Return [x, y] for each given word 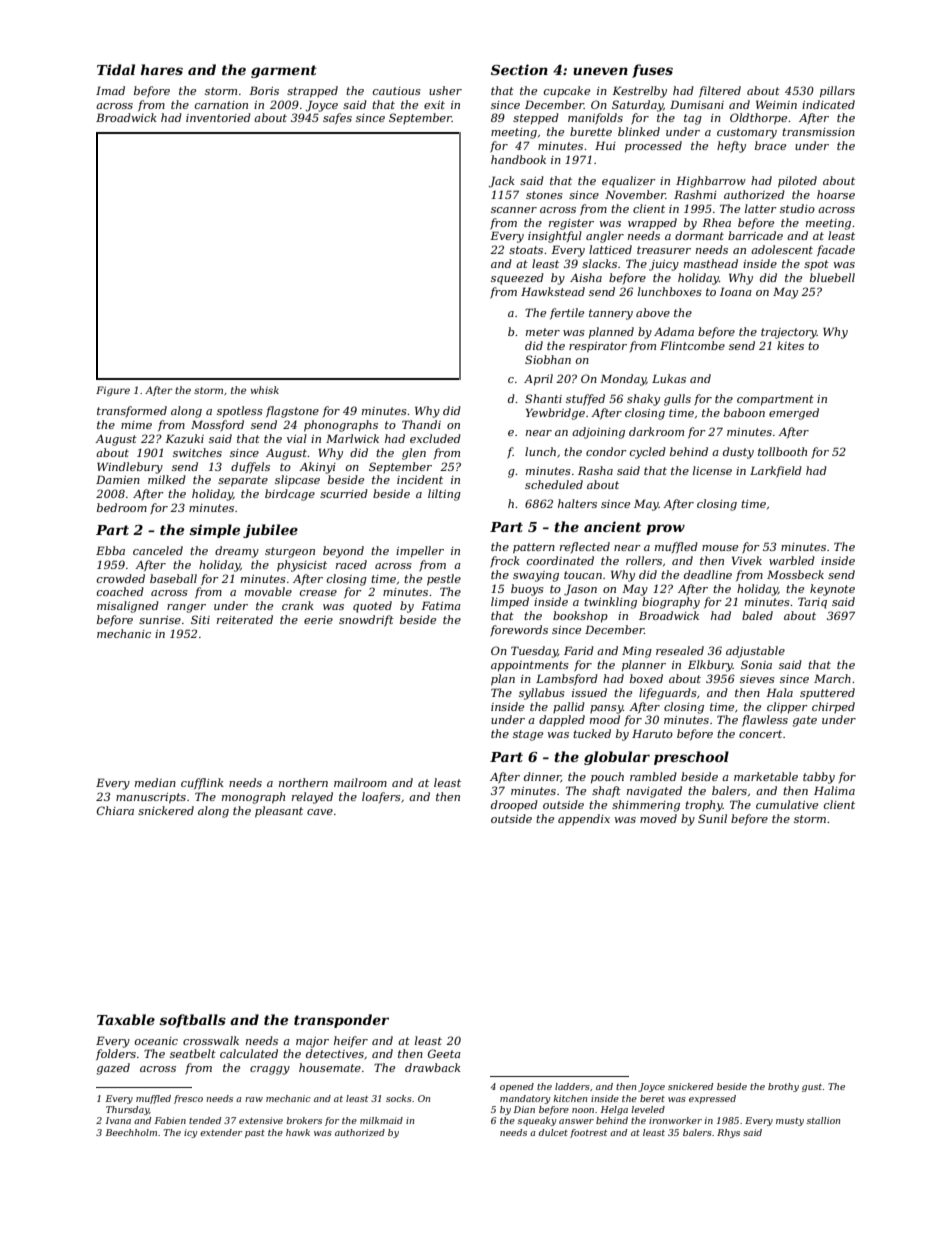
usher [445, 90]
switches [197, 452]
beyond [343, 552]
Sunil [712, 818]
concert [760, 734]
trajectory [789, 333]
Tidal [116, 69]
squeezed [517, 279]
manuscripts [151, 798]
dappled [562, 721]
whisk [265, 390]
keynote [832, 590]
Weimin [776, 104]
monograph [253, 798]
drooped [514, 806]
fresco [188, 1099]
